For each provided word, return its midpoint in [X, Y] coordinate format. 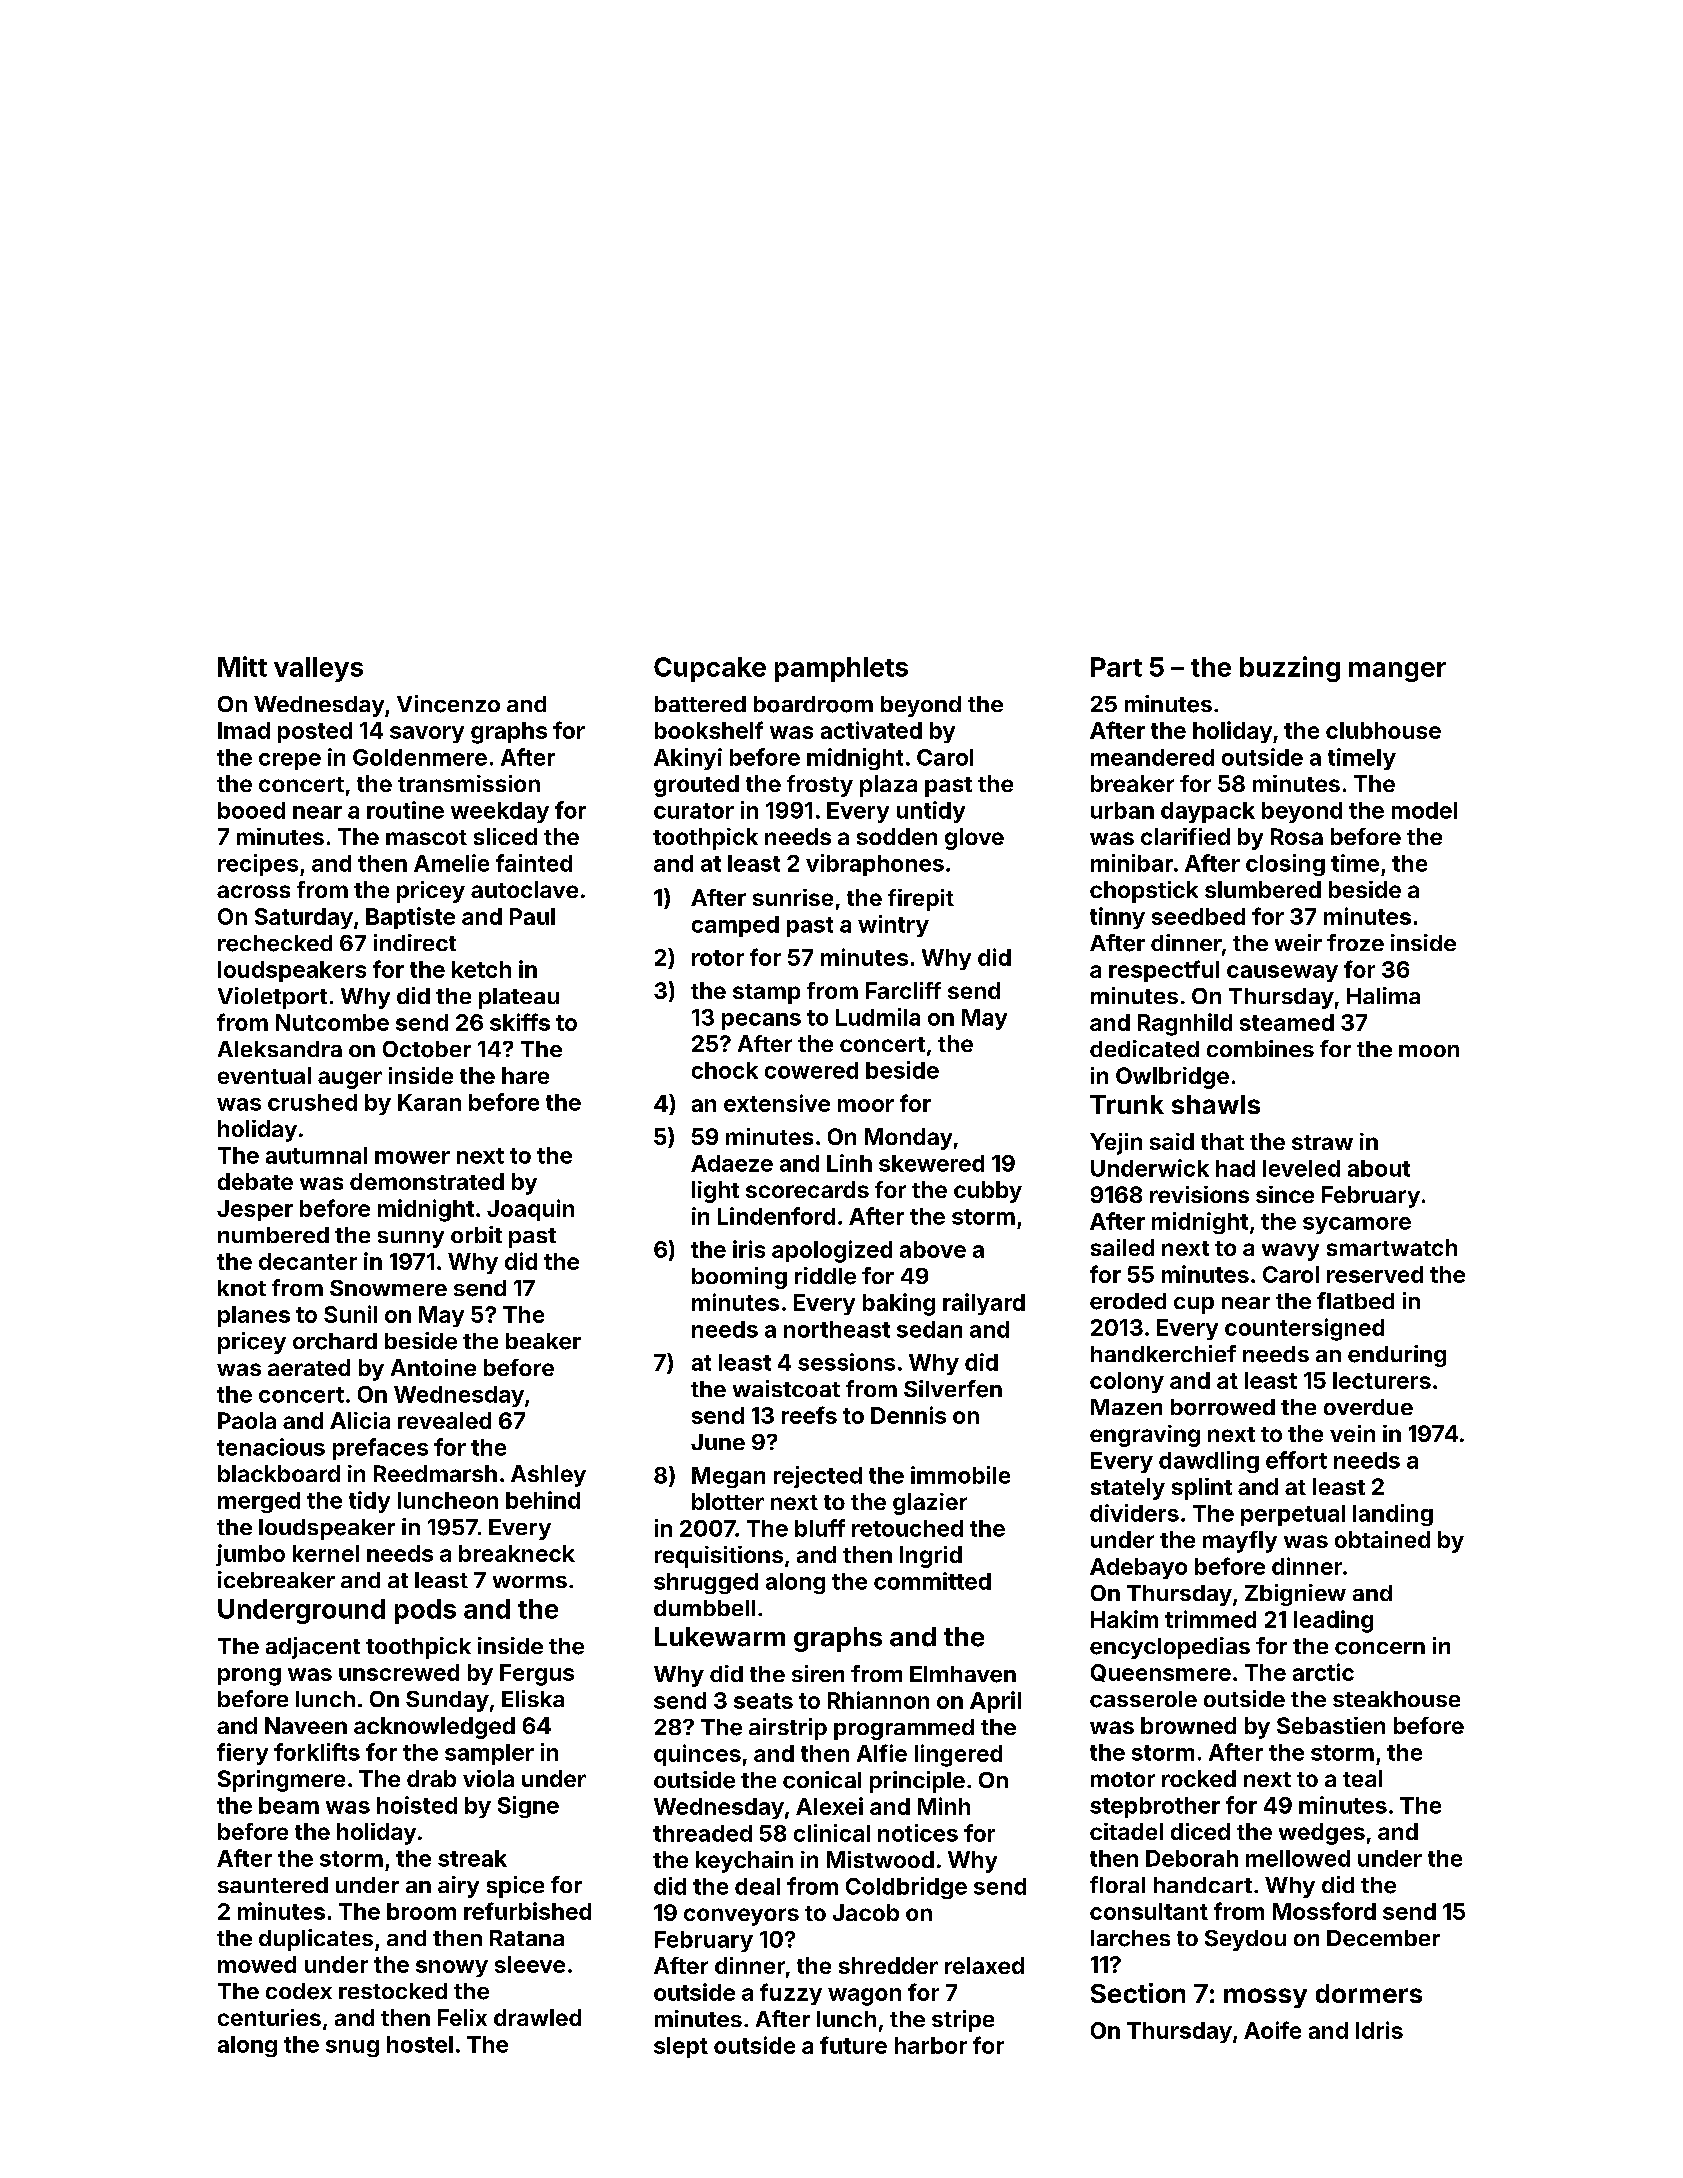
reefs [809, 1415]
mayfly [1240, 1542]
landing [1393, 1515]
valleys [318, 669]
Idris [1379, 2030]
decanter [308, 1261]
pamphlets [841, 669]
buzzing [1290, 669]
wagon [864, 1997]
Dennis [908, 1415]
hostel [420, 2044]
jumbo [250, 1555]
